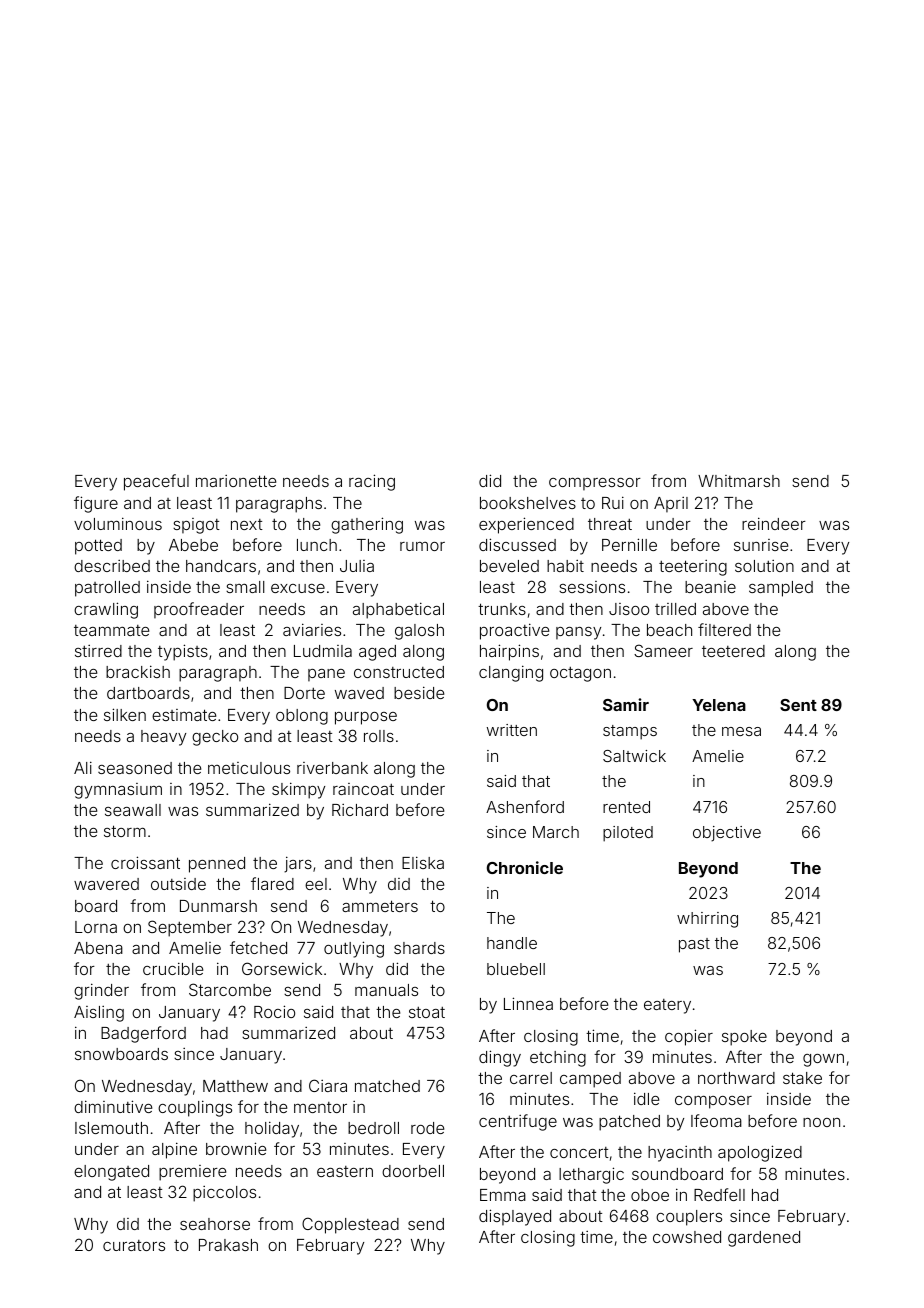 Image resolution: width=924 pixels, height=1308 pixels. I want to click on gardened, so click(764, 1239).
